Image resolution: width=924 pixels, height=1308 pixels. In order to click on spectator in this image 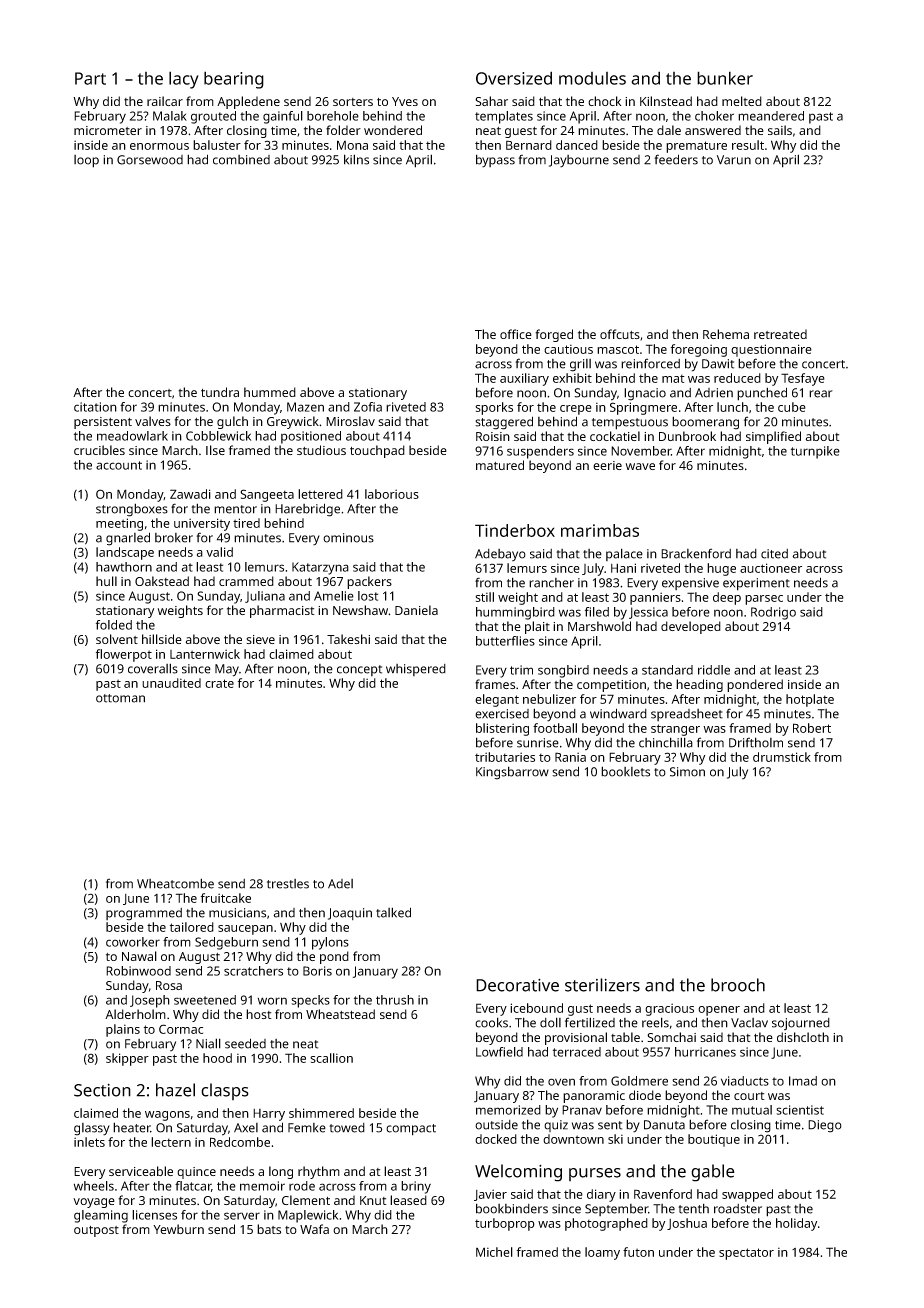, I will do `click(746, 1254)`.
